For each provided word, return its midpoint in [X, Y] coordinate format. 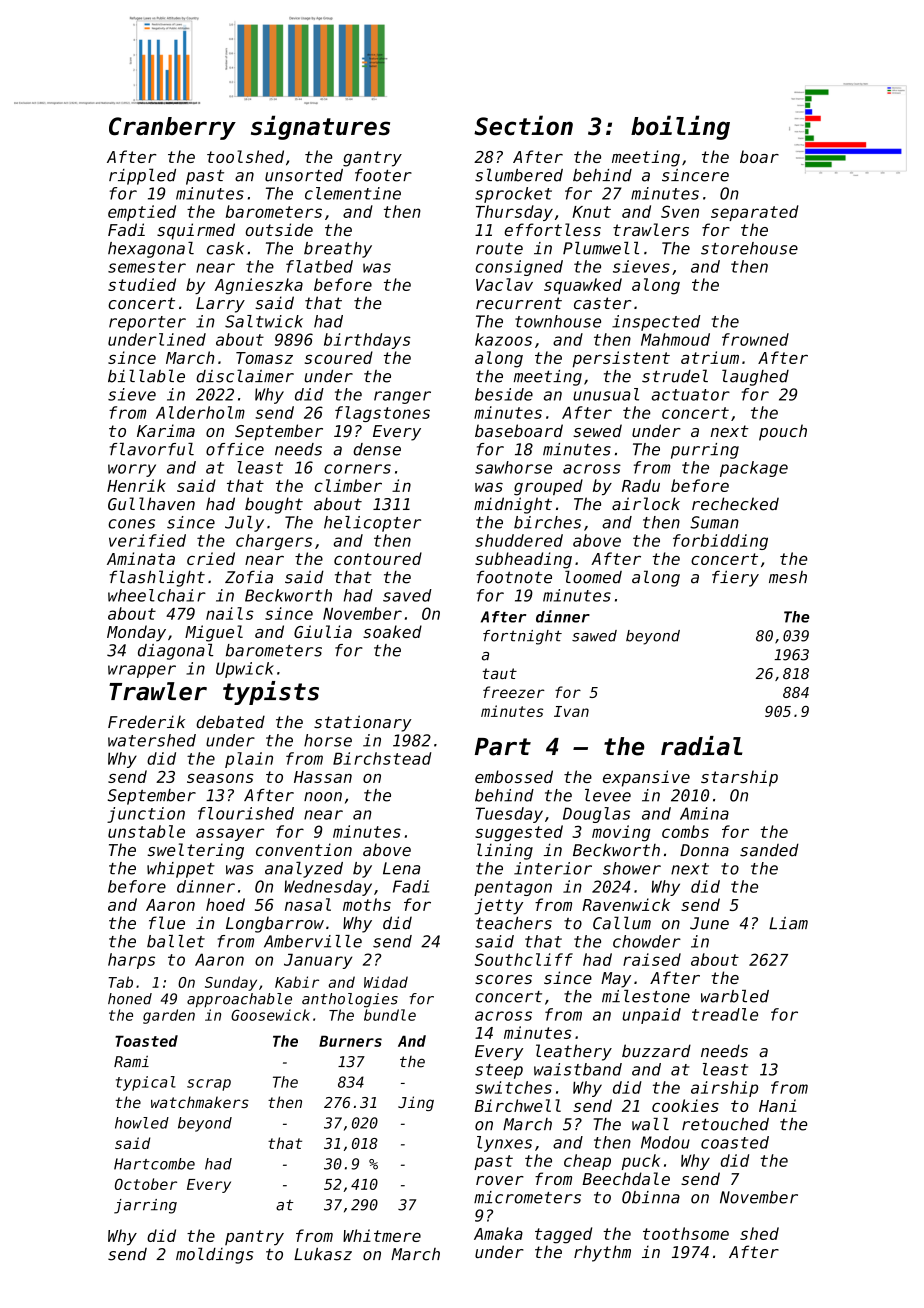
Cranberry [172, 128]
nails [230, 613]
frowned [755, 339]
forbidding [720, 542]
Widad [386, 982]
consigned [519, 268]
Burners [350, 1041]
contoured [378, 558]
